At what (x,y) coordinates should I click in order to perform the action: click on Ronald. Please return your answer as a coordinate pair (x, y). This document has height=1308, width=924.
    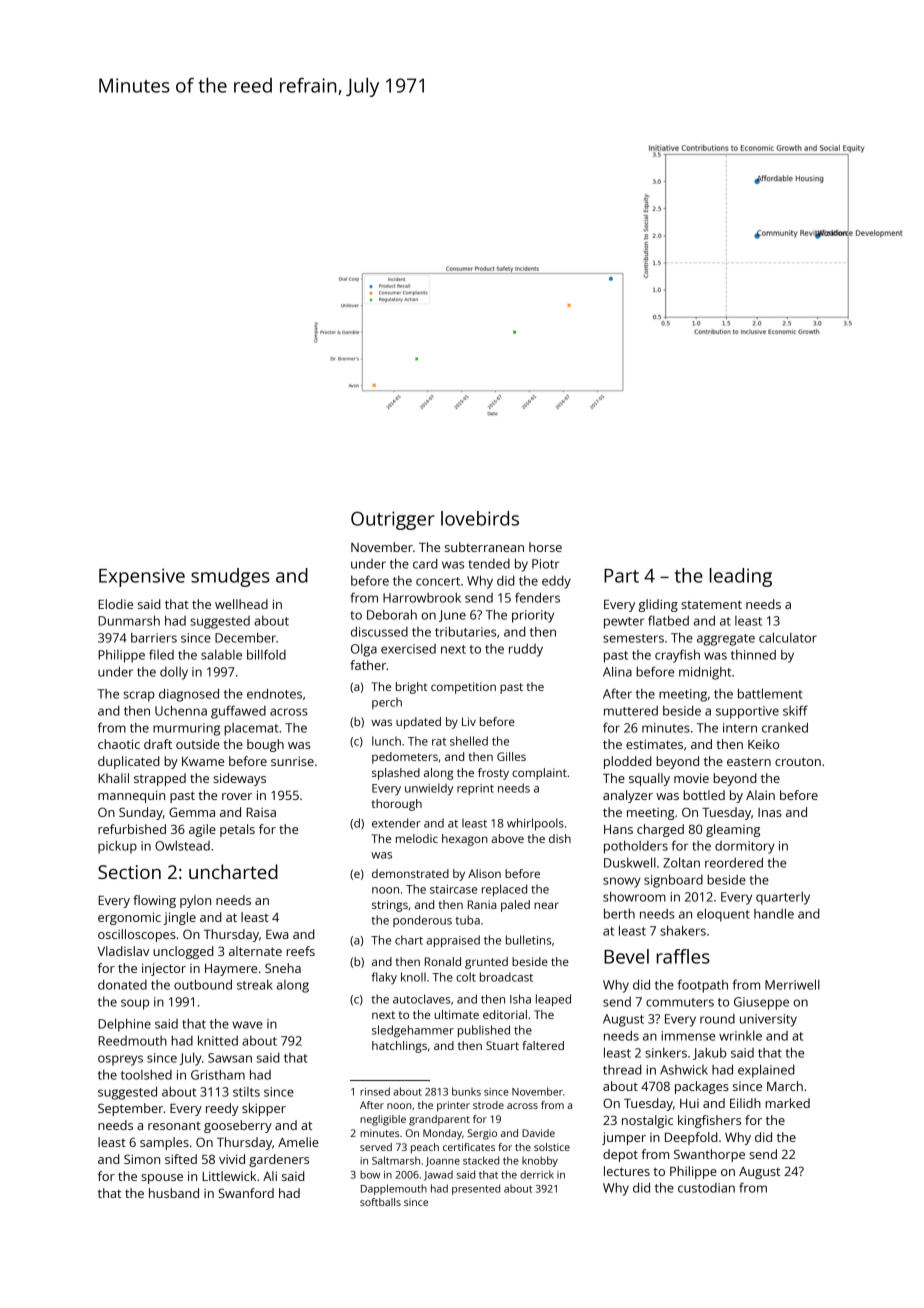
    Looking at the image, I should click on (443, 961).
